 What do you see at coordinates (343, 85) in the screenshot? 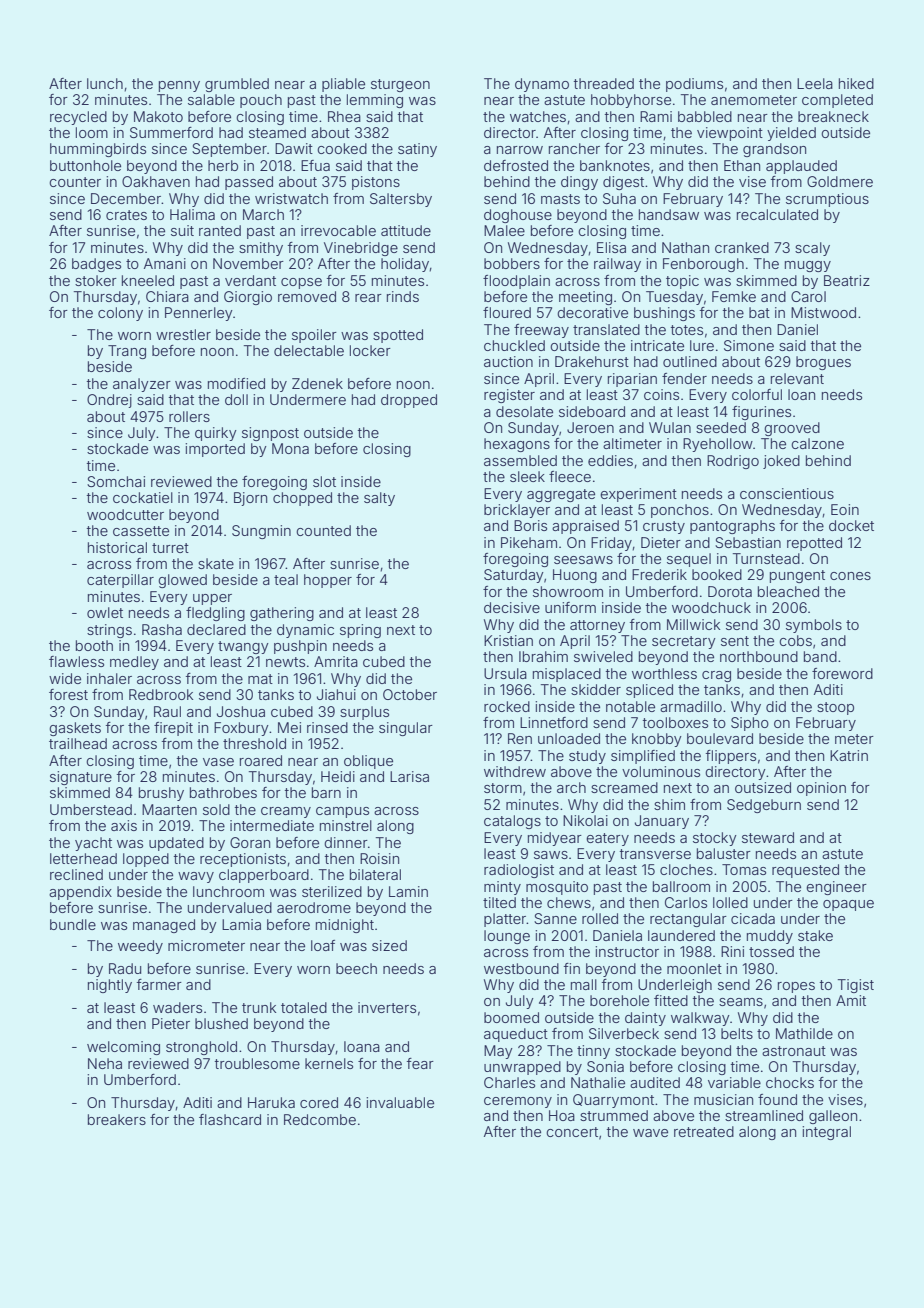
I see `pliable` at bounding box center [343, 85].
